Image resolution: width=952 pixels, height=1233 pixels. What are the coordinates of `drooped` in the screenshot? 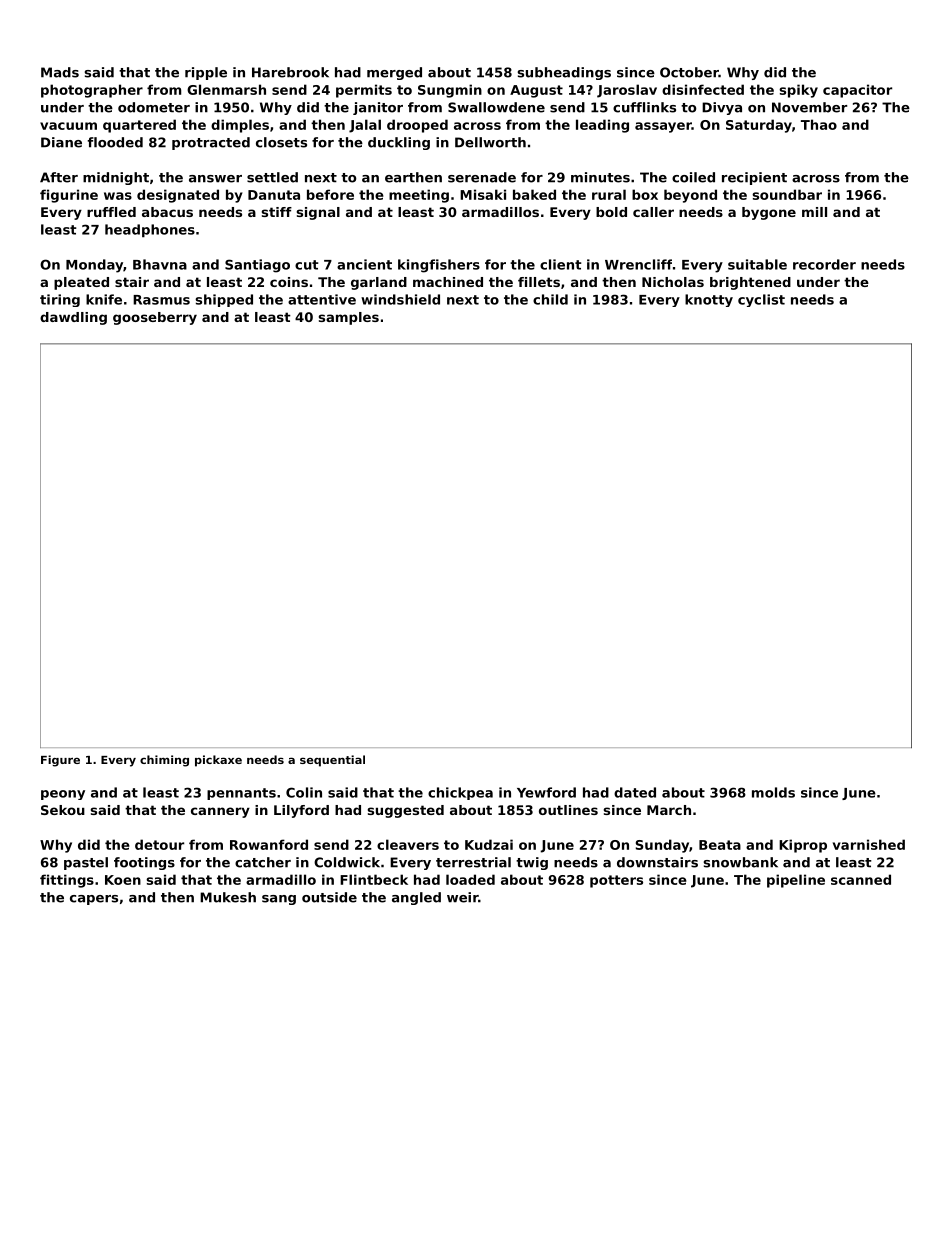 It's located at (417, 126).
